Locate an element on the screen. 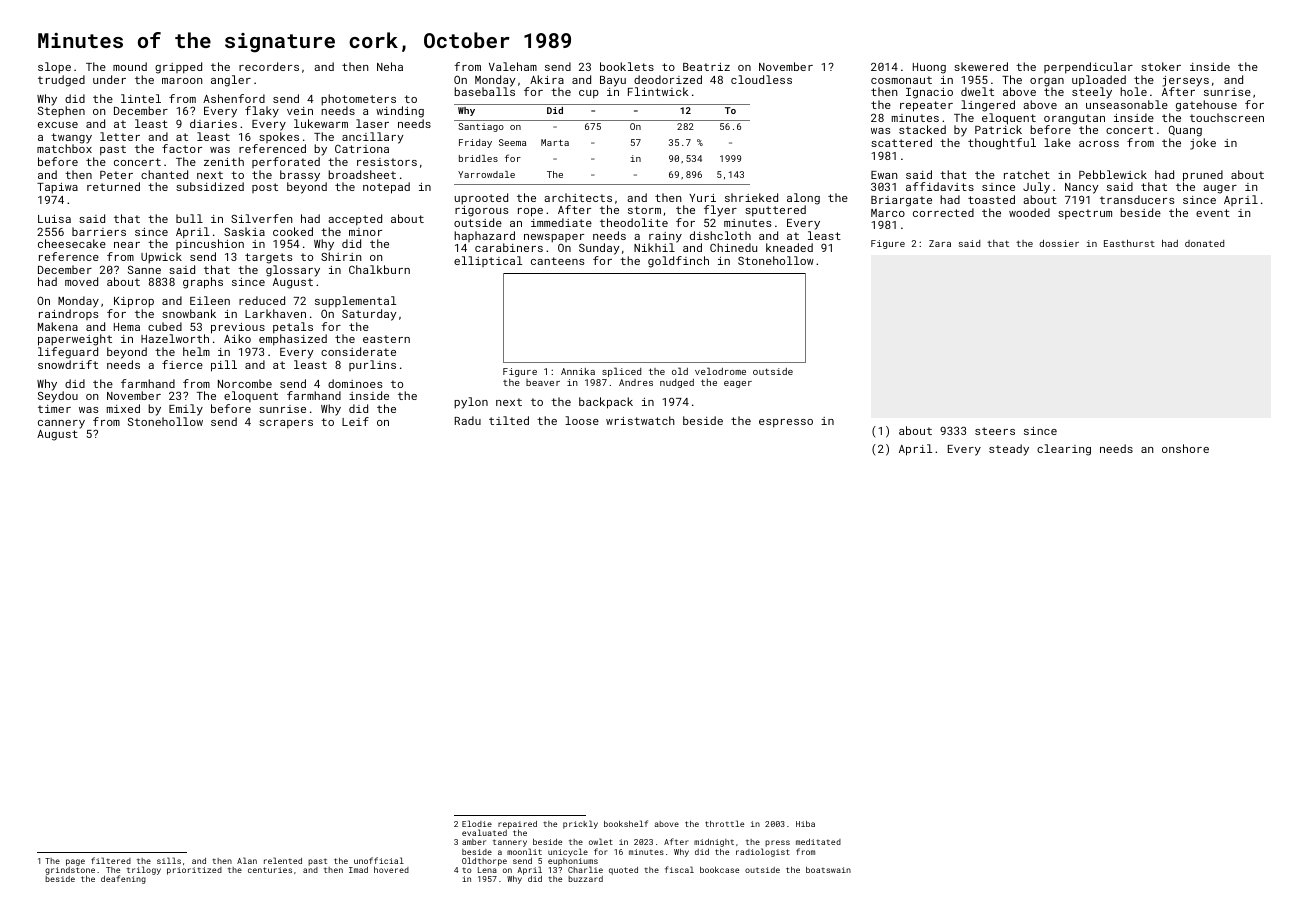  meditated is located at coordinates (818, 842).
